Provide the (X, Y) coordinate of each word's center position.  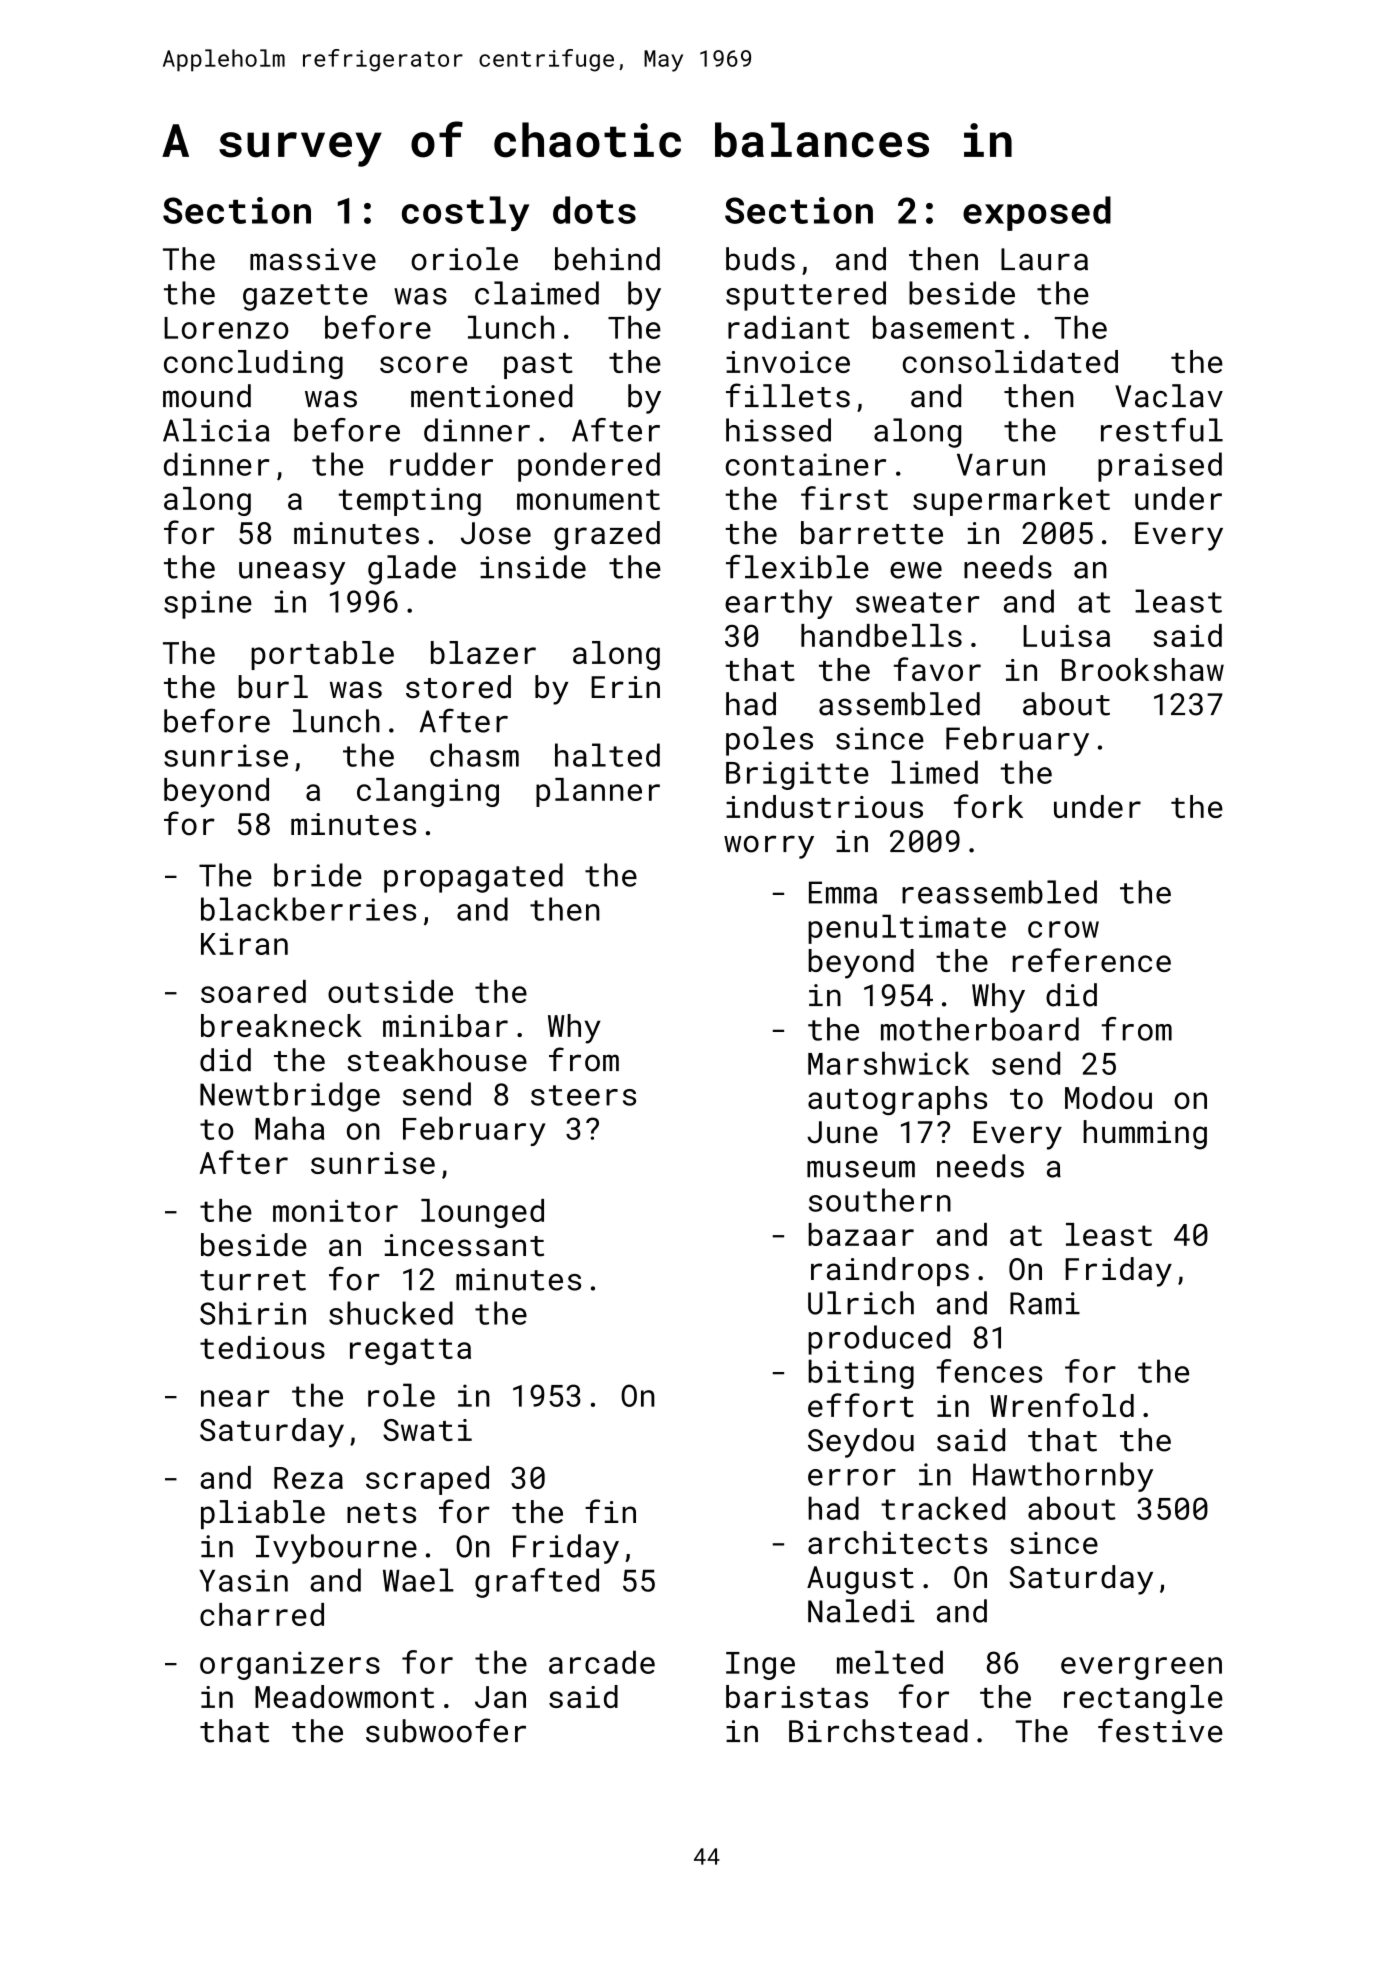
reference (1092, 960)
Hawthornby (1063, 1477)
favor (937, 669)
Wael (418, 1580)
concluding (253, 364)
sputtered (806, 296)
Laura (1044, 259)
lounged (482, 1213)
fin (610, 1511)
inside (533, 567)
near (235, 1398)
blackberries (308, 909)
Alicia (216, 430)
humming (1145, 1135)
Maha (290, 1128)
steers (583, 1095)
